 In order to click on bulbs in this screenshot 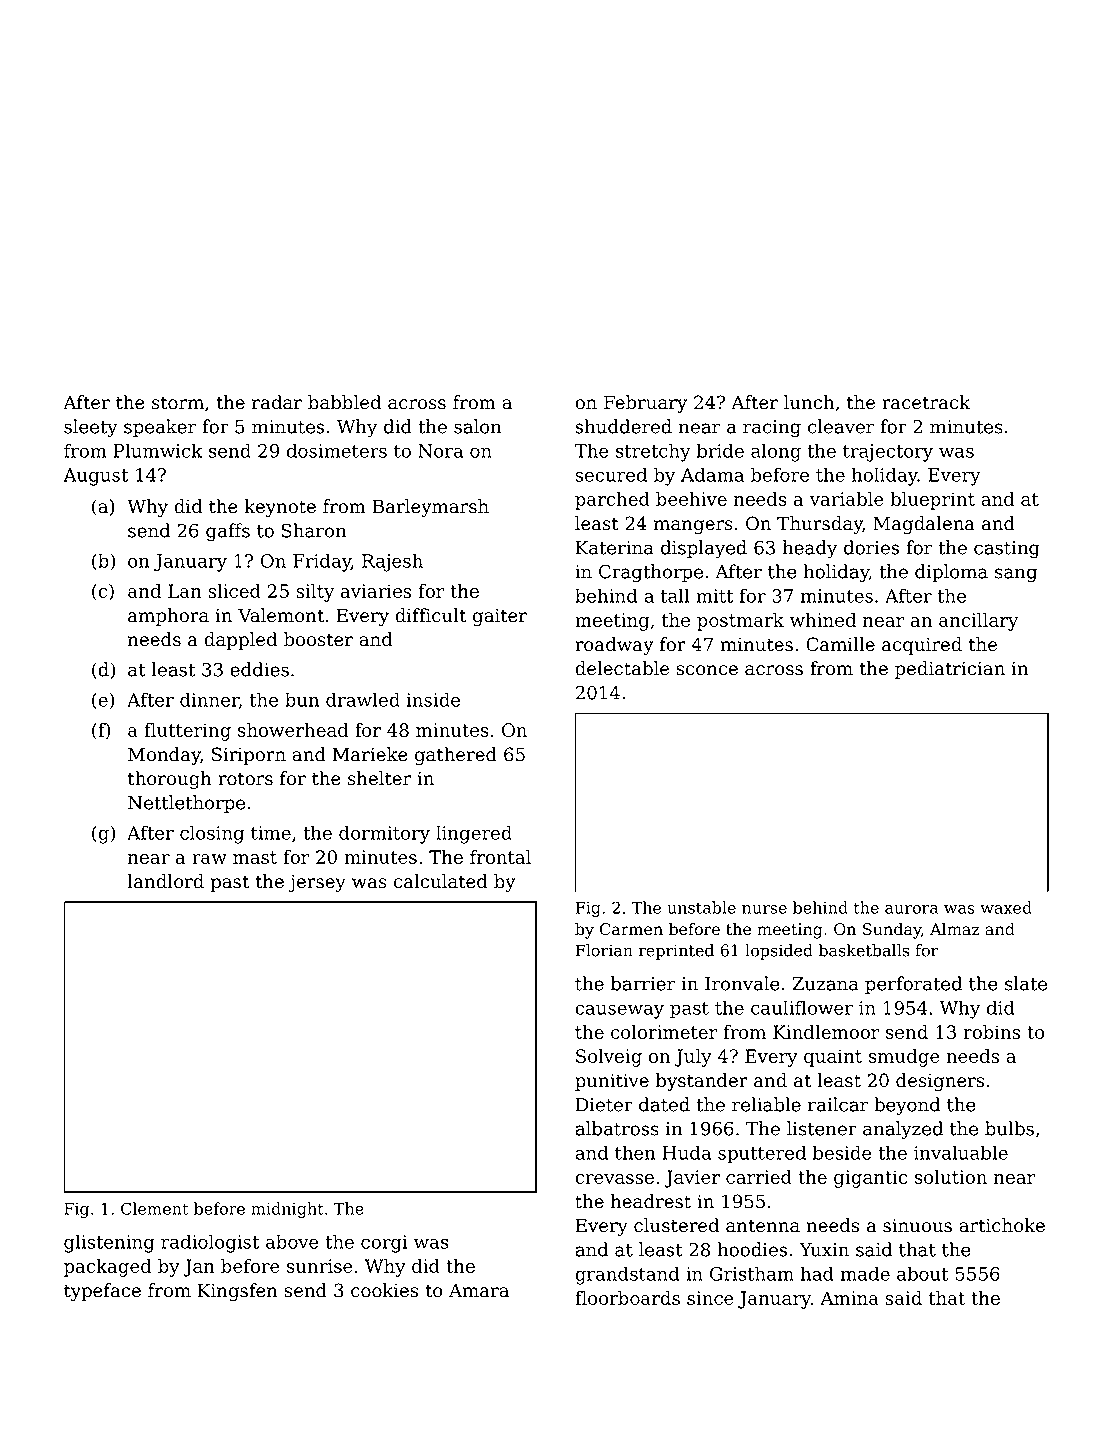, I will do `click(1009, 1128)`.
